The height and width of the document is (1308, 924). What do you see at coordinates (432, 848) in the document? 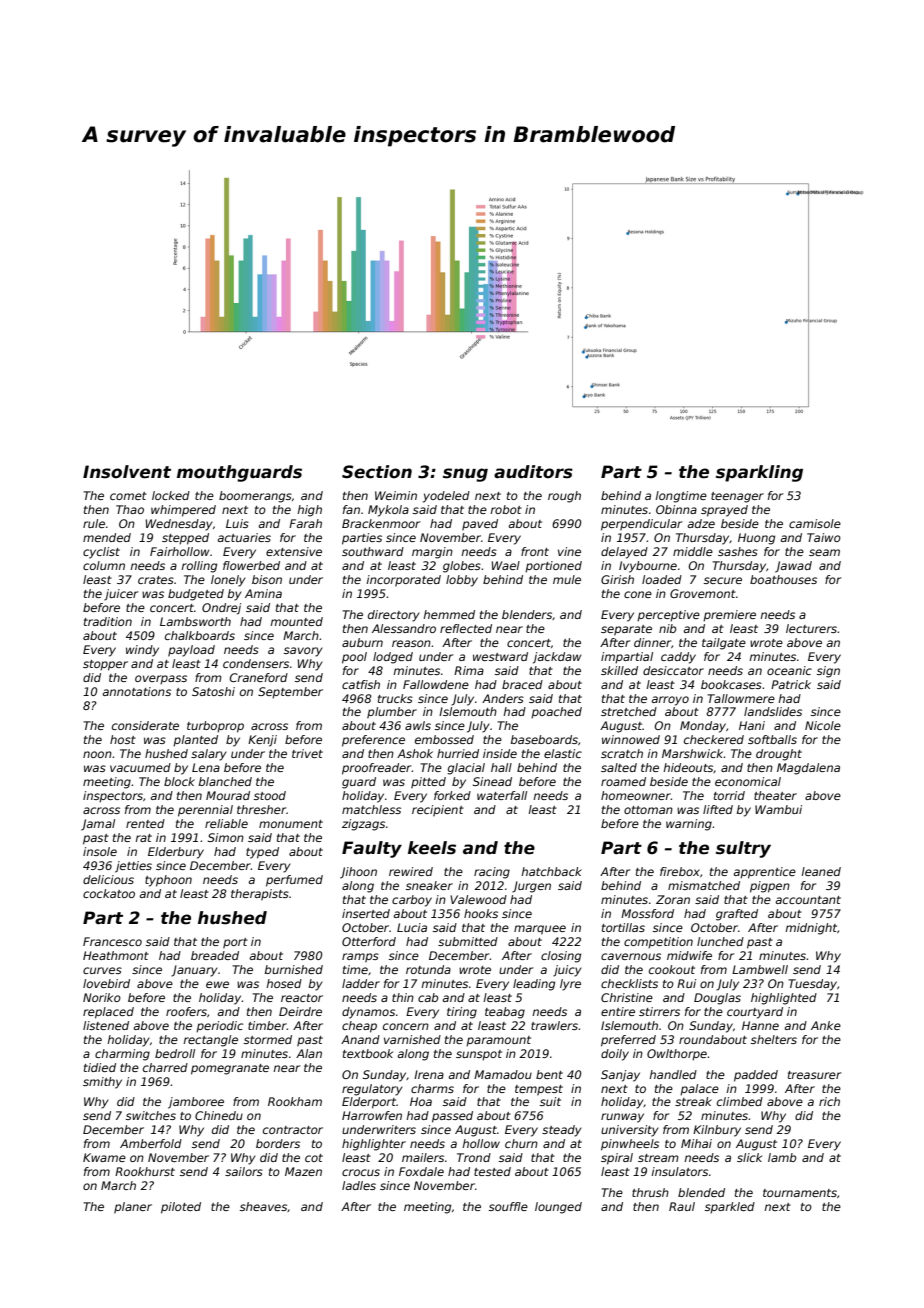
I see `keels` at bounding box center [432, 848].
